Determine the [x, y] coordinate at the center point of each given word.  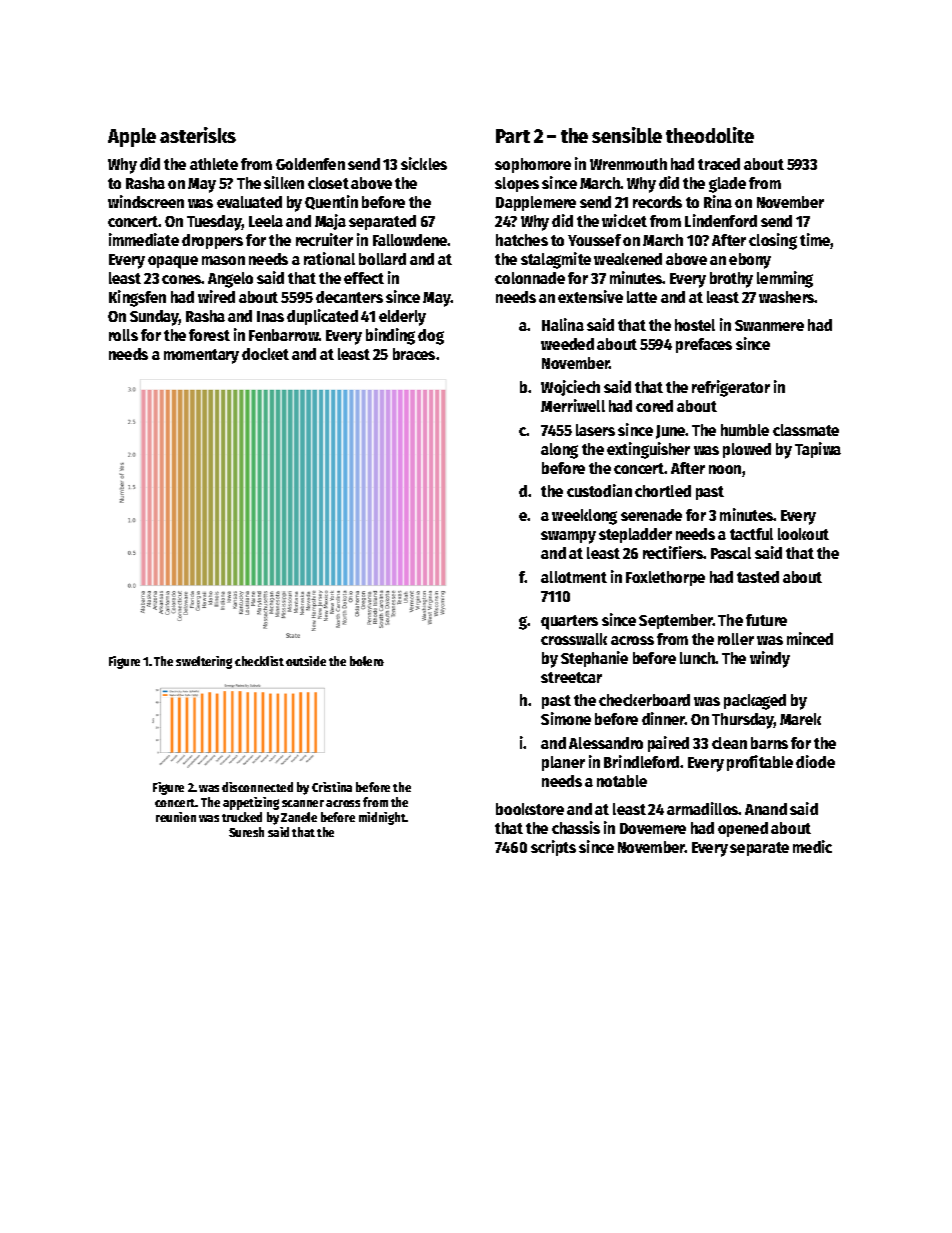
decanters [349, 297]
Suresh [246, 832]
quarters [569, 622]
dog [431, 337]
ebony [750, 261]
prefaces [704, 345]
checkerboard [644, 700]
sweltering [204, 662]
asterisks [198, 135]
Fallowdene [410, 240]
